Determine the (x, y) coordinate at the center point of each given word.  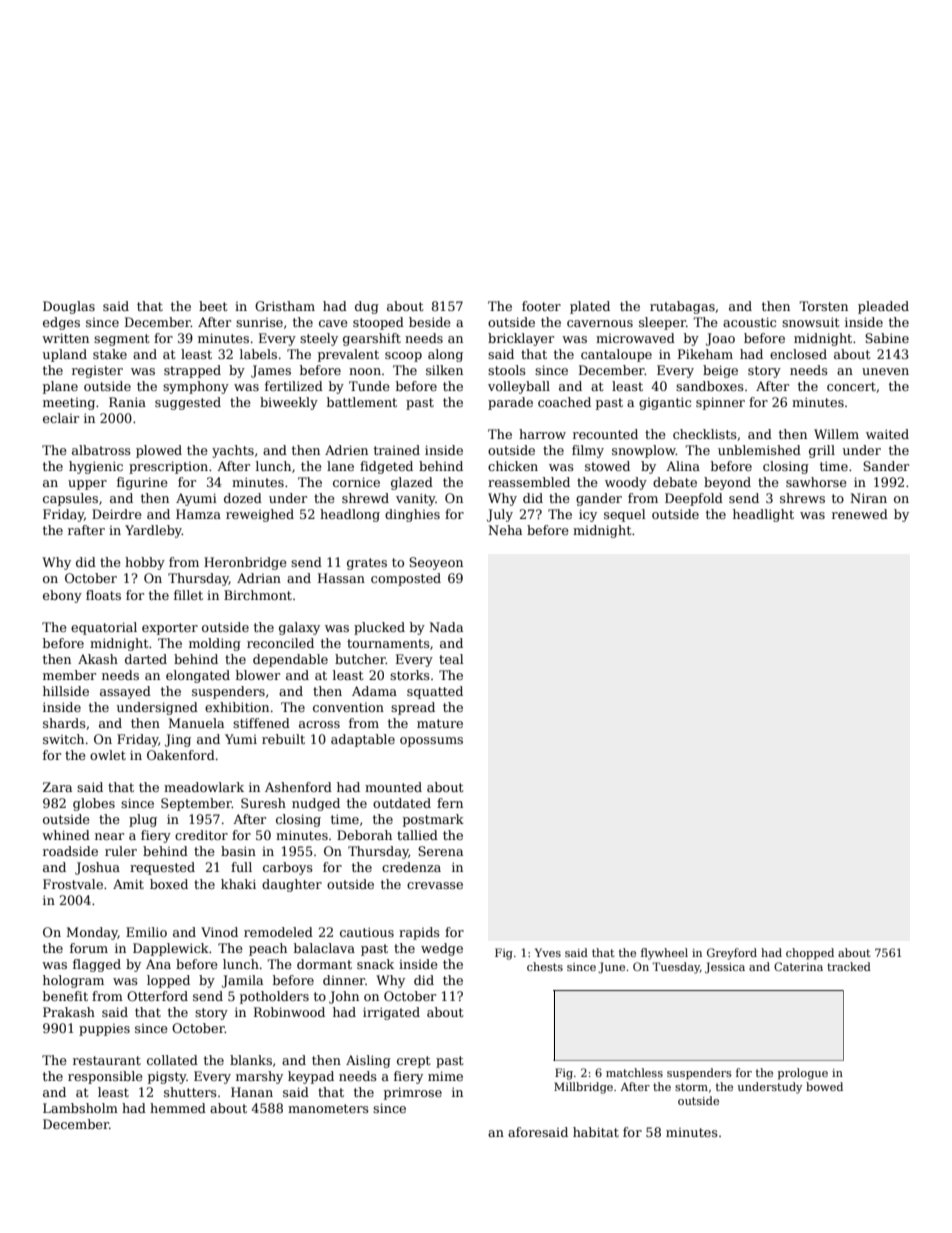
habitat (596, 1132)
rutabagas (682, 307)
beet (213, 306)
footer (541, 306)
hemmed (178, 1108)
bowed (824, 1086)
